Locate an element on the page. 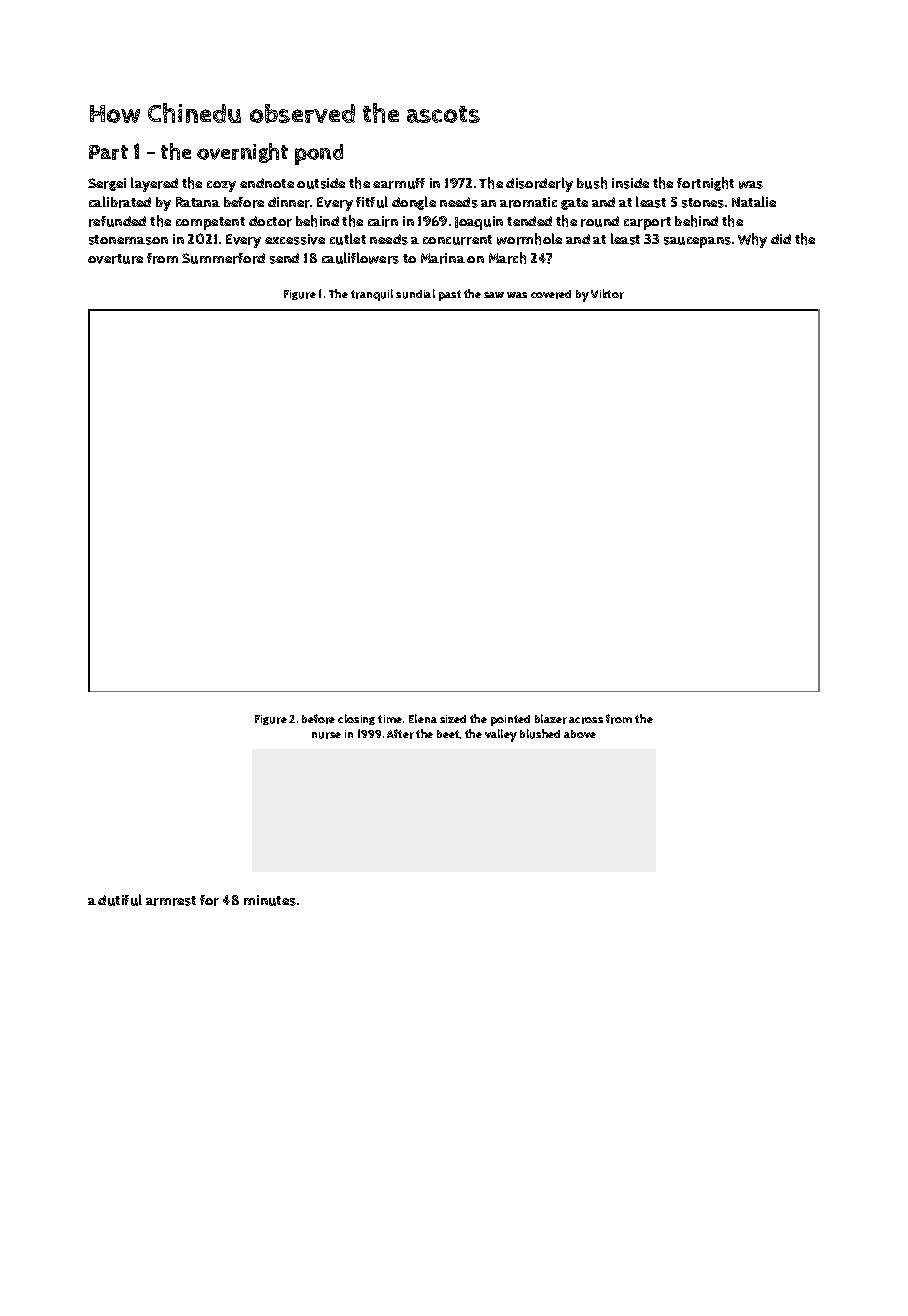 This page has width=908, height=1316. nurse is located at coordinates (326, 735).
